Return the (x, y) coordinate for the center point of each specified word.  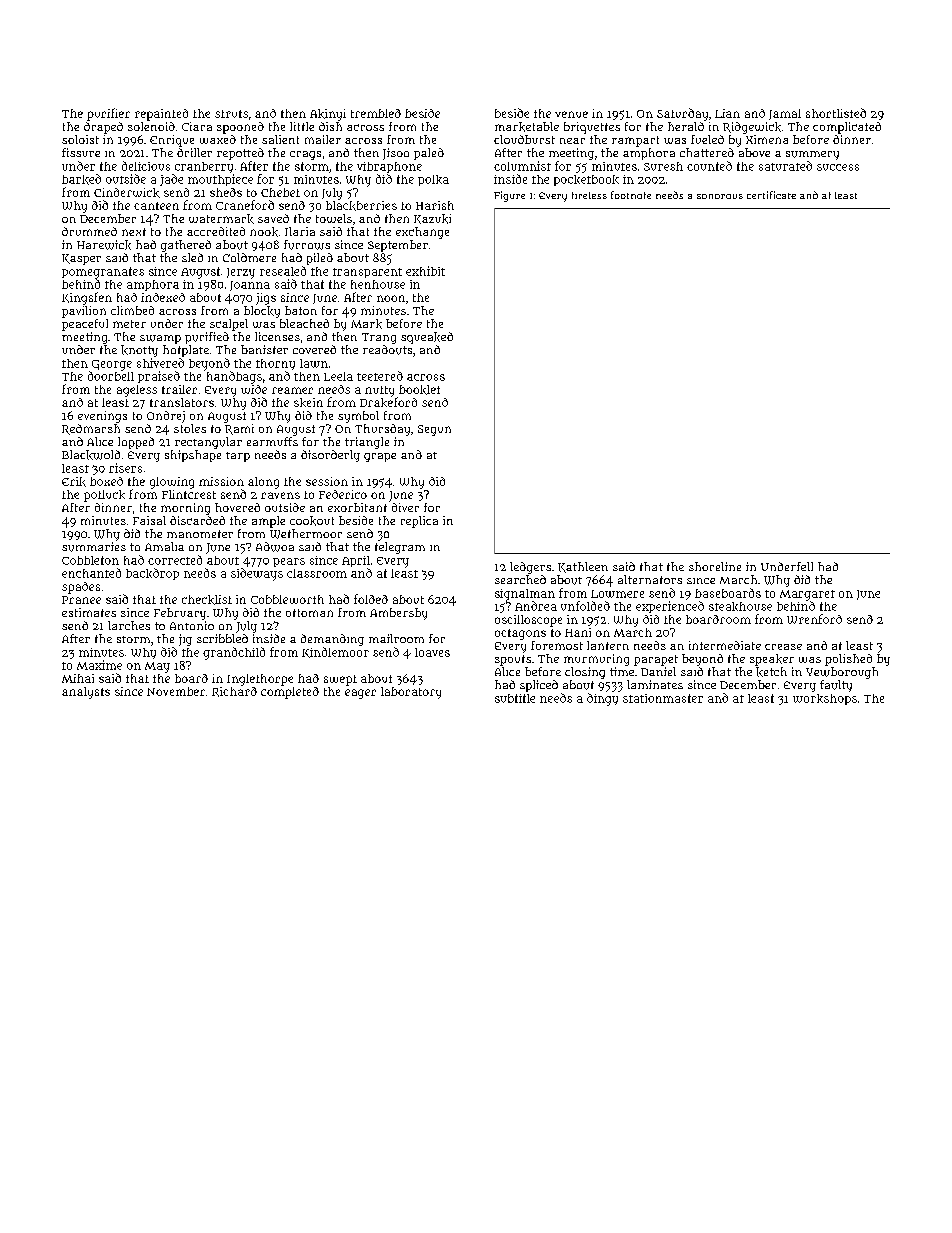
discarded (197, 520)
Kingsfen (87, 298)
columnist (522, 166)
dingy (602, 699)
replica (419, 522)
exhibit (425, 271)
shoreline (715, 566)
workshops (825, 699)
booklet (419, 390)
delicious (146, 166)
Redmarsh (91, 429)
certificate (771, 195)
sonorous (720, 196)
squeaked (427, 338)
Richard (234, 692)
